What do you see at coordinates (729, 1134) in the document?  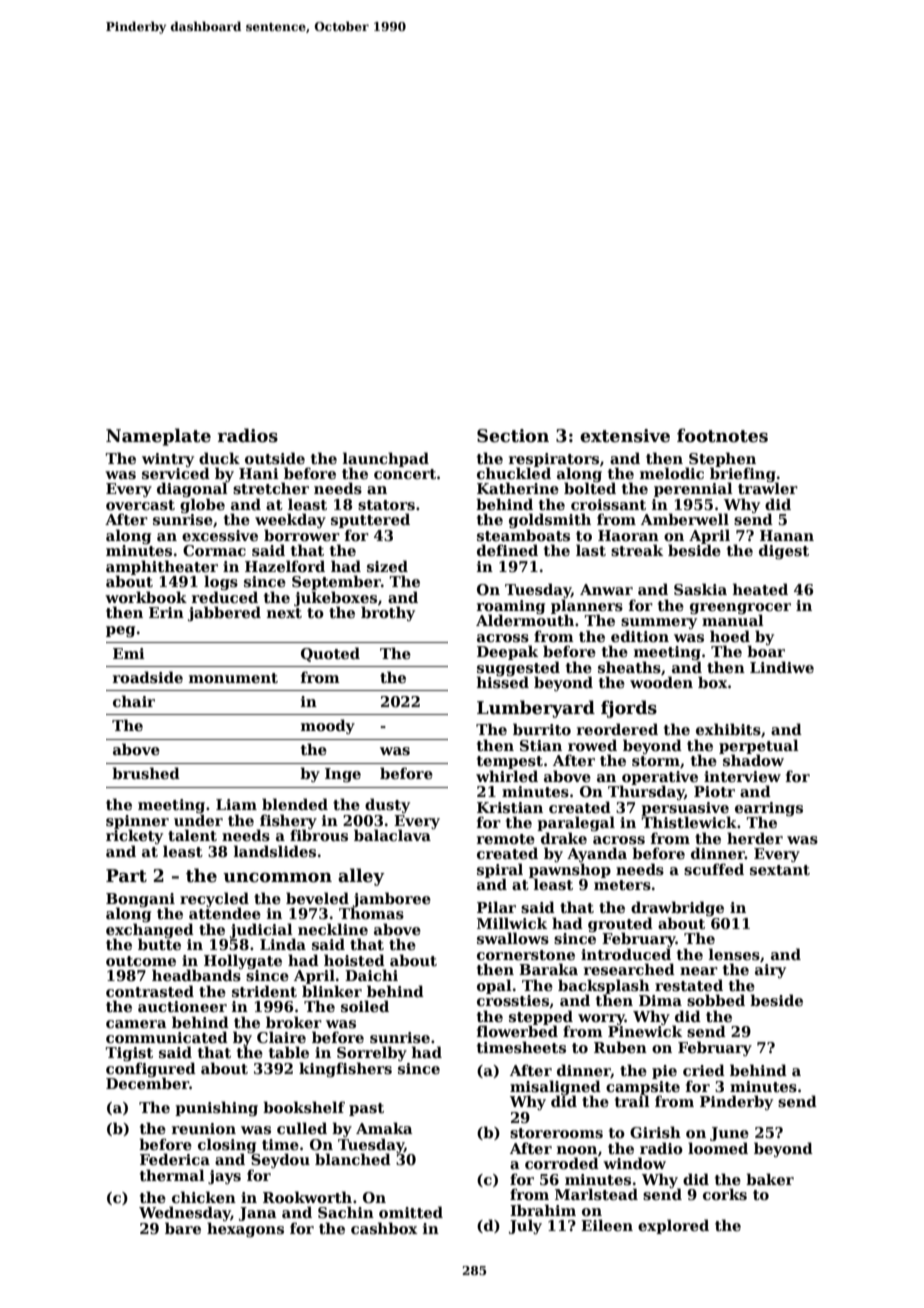 I see `June` at bounding box center [729, 1134].
